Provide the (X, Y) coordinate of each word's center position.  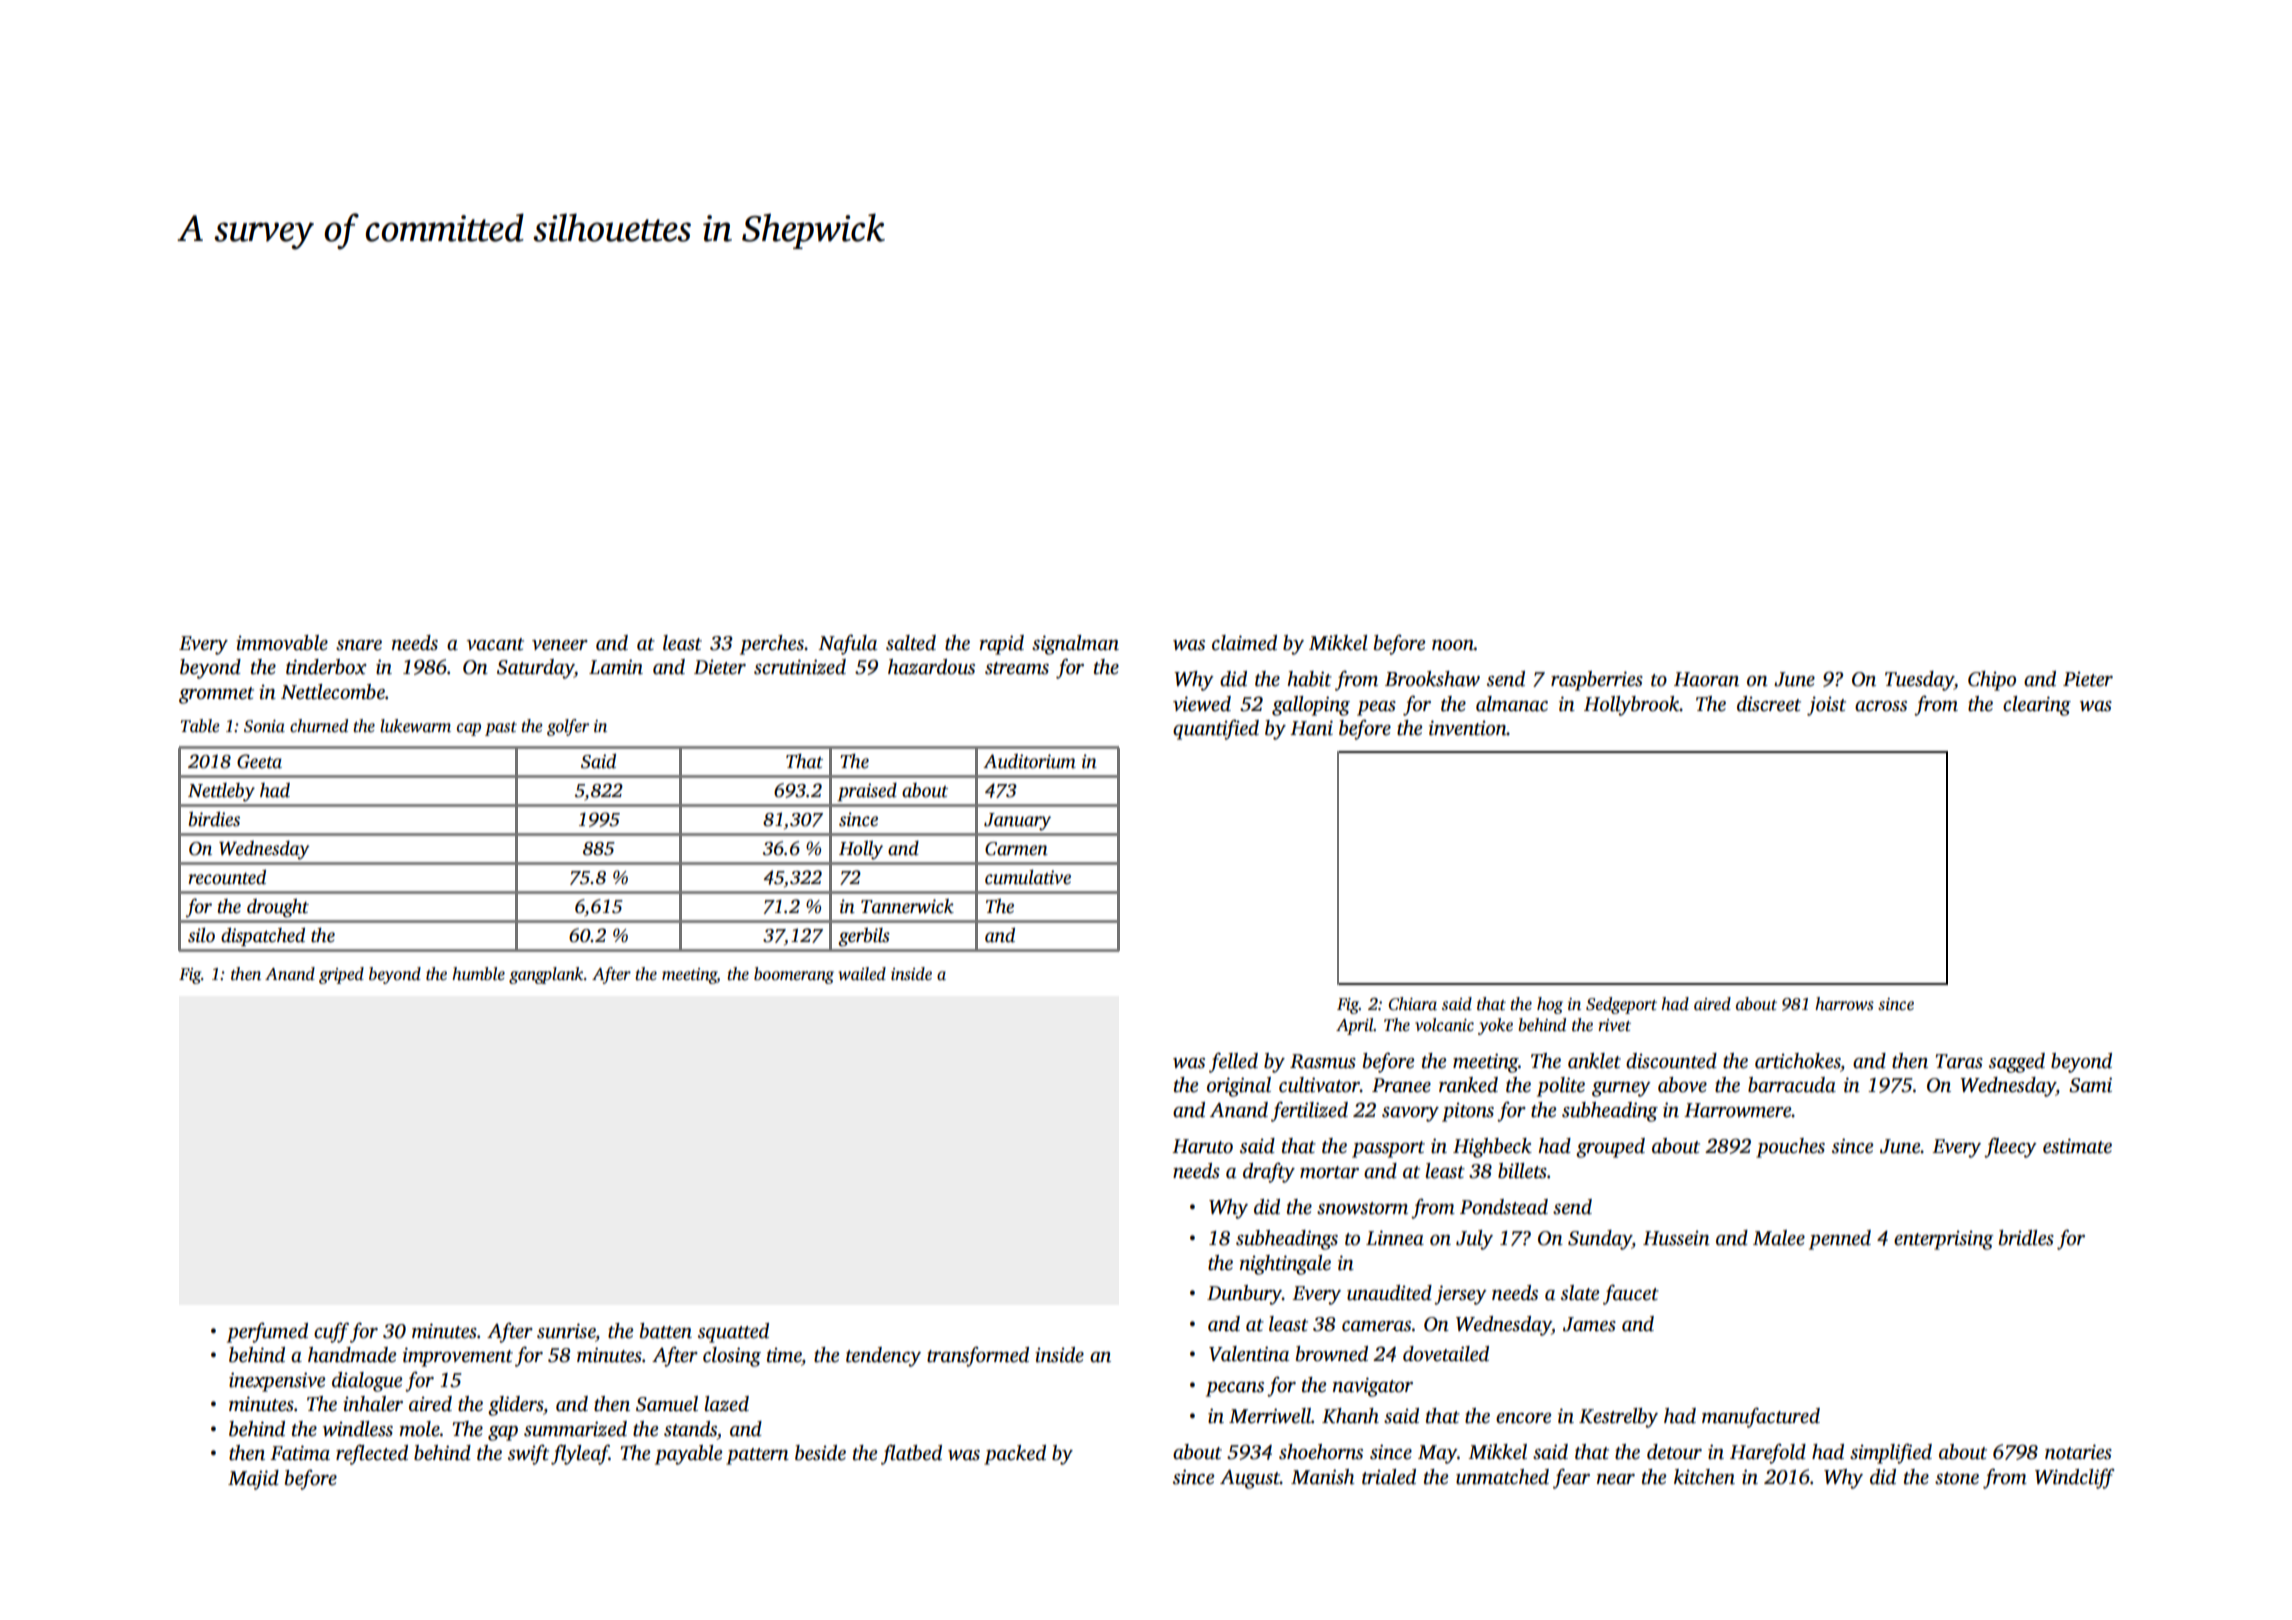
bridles (2026, 1238)
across (1881, 706)
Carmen (1016, 849)
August (1250, 1479)
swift (528, 1454)
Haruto (1202, 1146)
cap (469, 729)
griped (341, 975)
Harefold (1768, 1453)
